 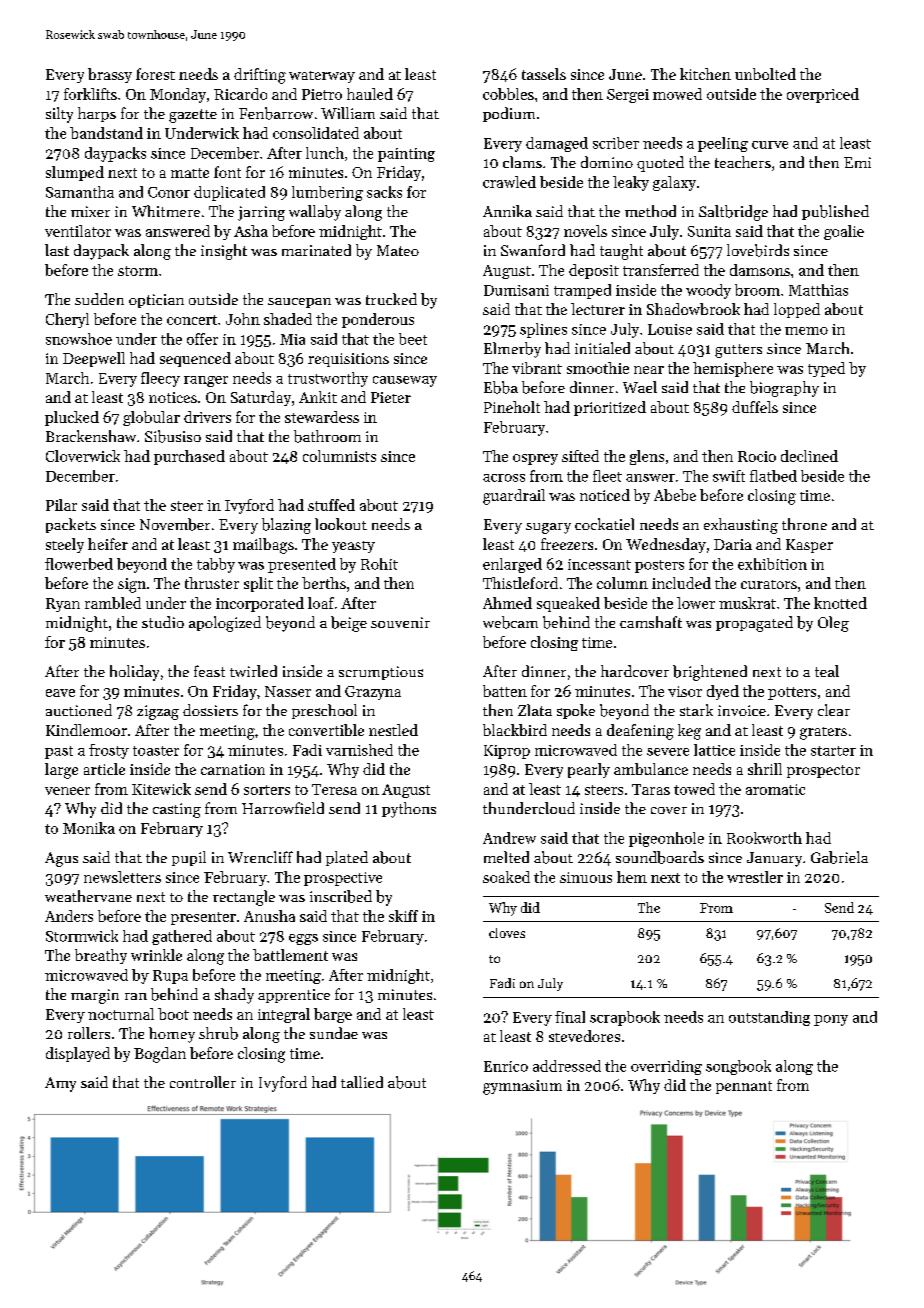 What do you see at coordinates (522, 1087) in the screenshot?
I see `gymnasium` at bounding box center [522, 1087].
